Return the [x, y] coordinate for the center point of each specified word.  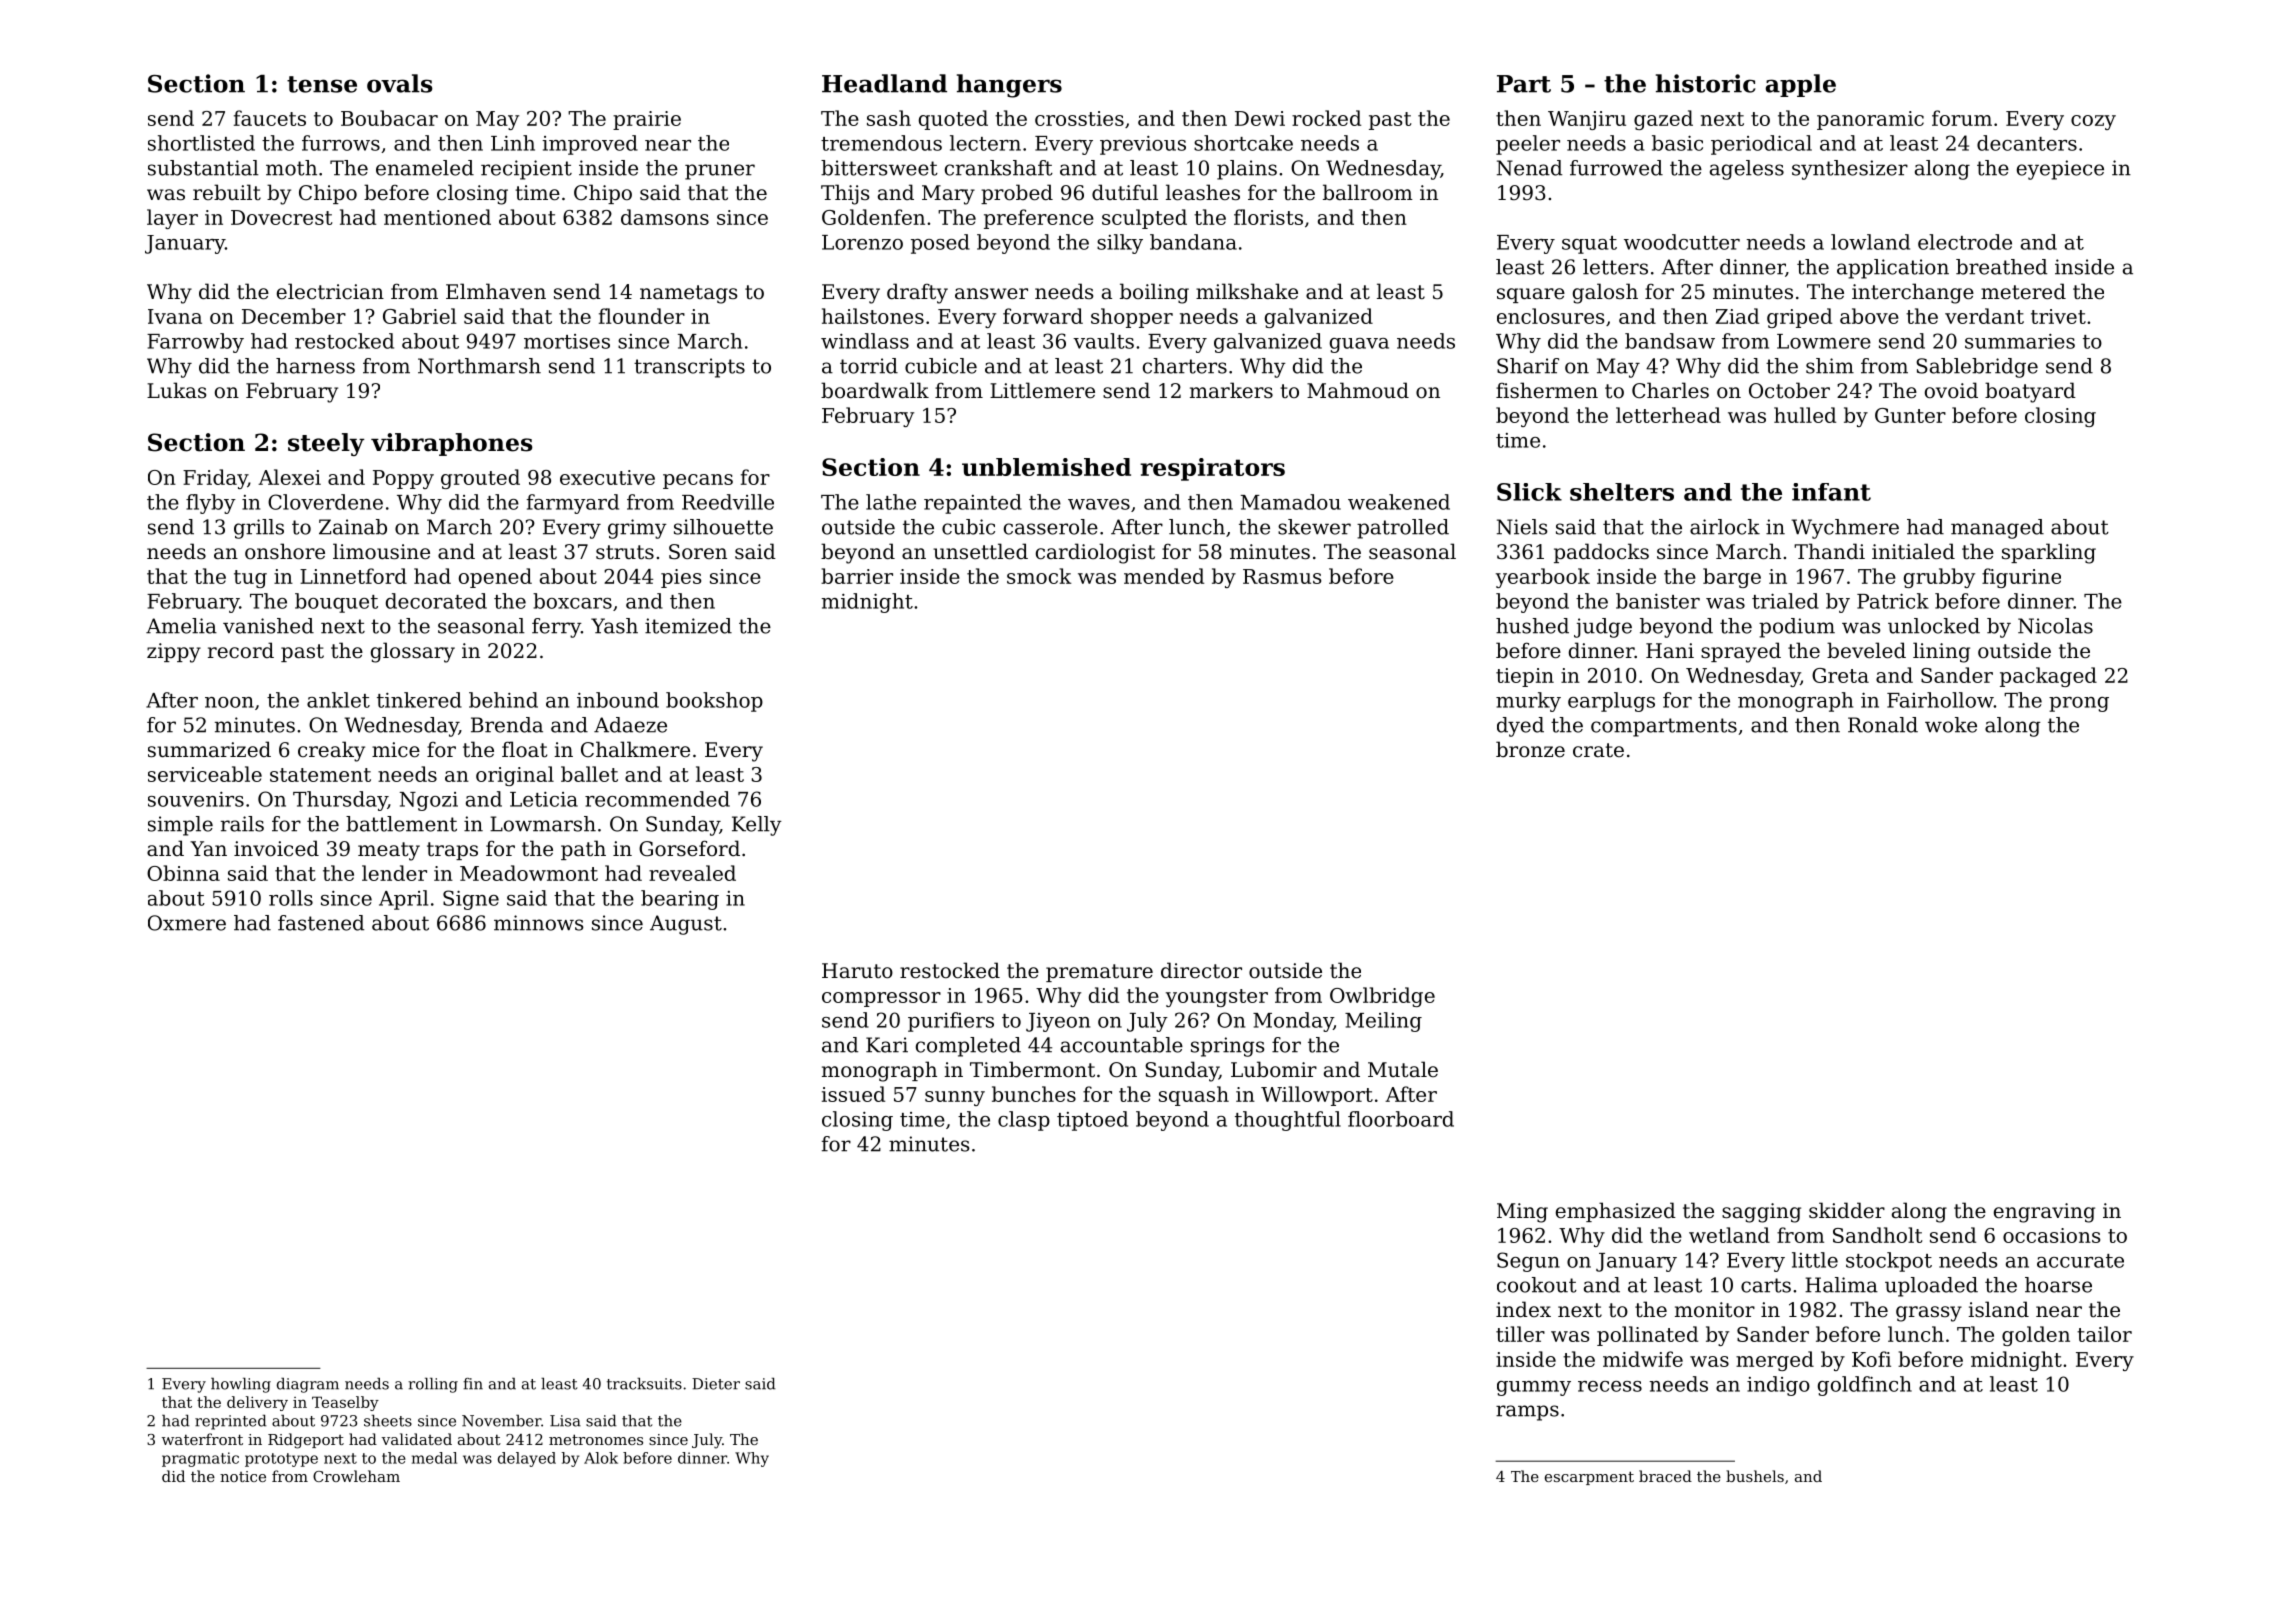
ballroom [1368, 192]
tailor [2104, 1334]
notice [243, 1476]
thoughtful [1288, 1121]
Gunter [1910, 415]
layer [172, 219]
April [403, 900]
